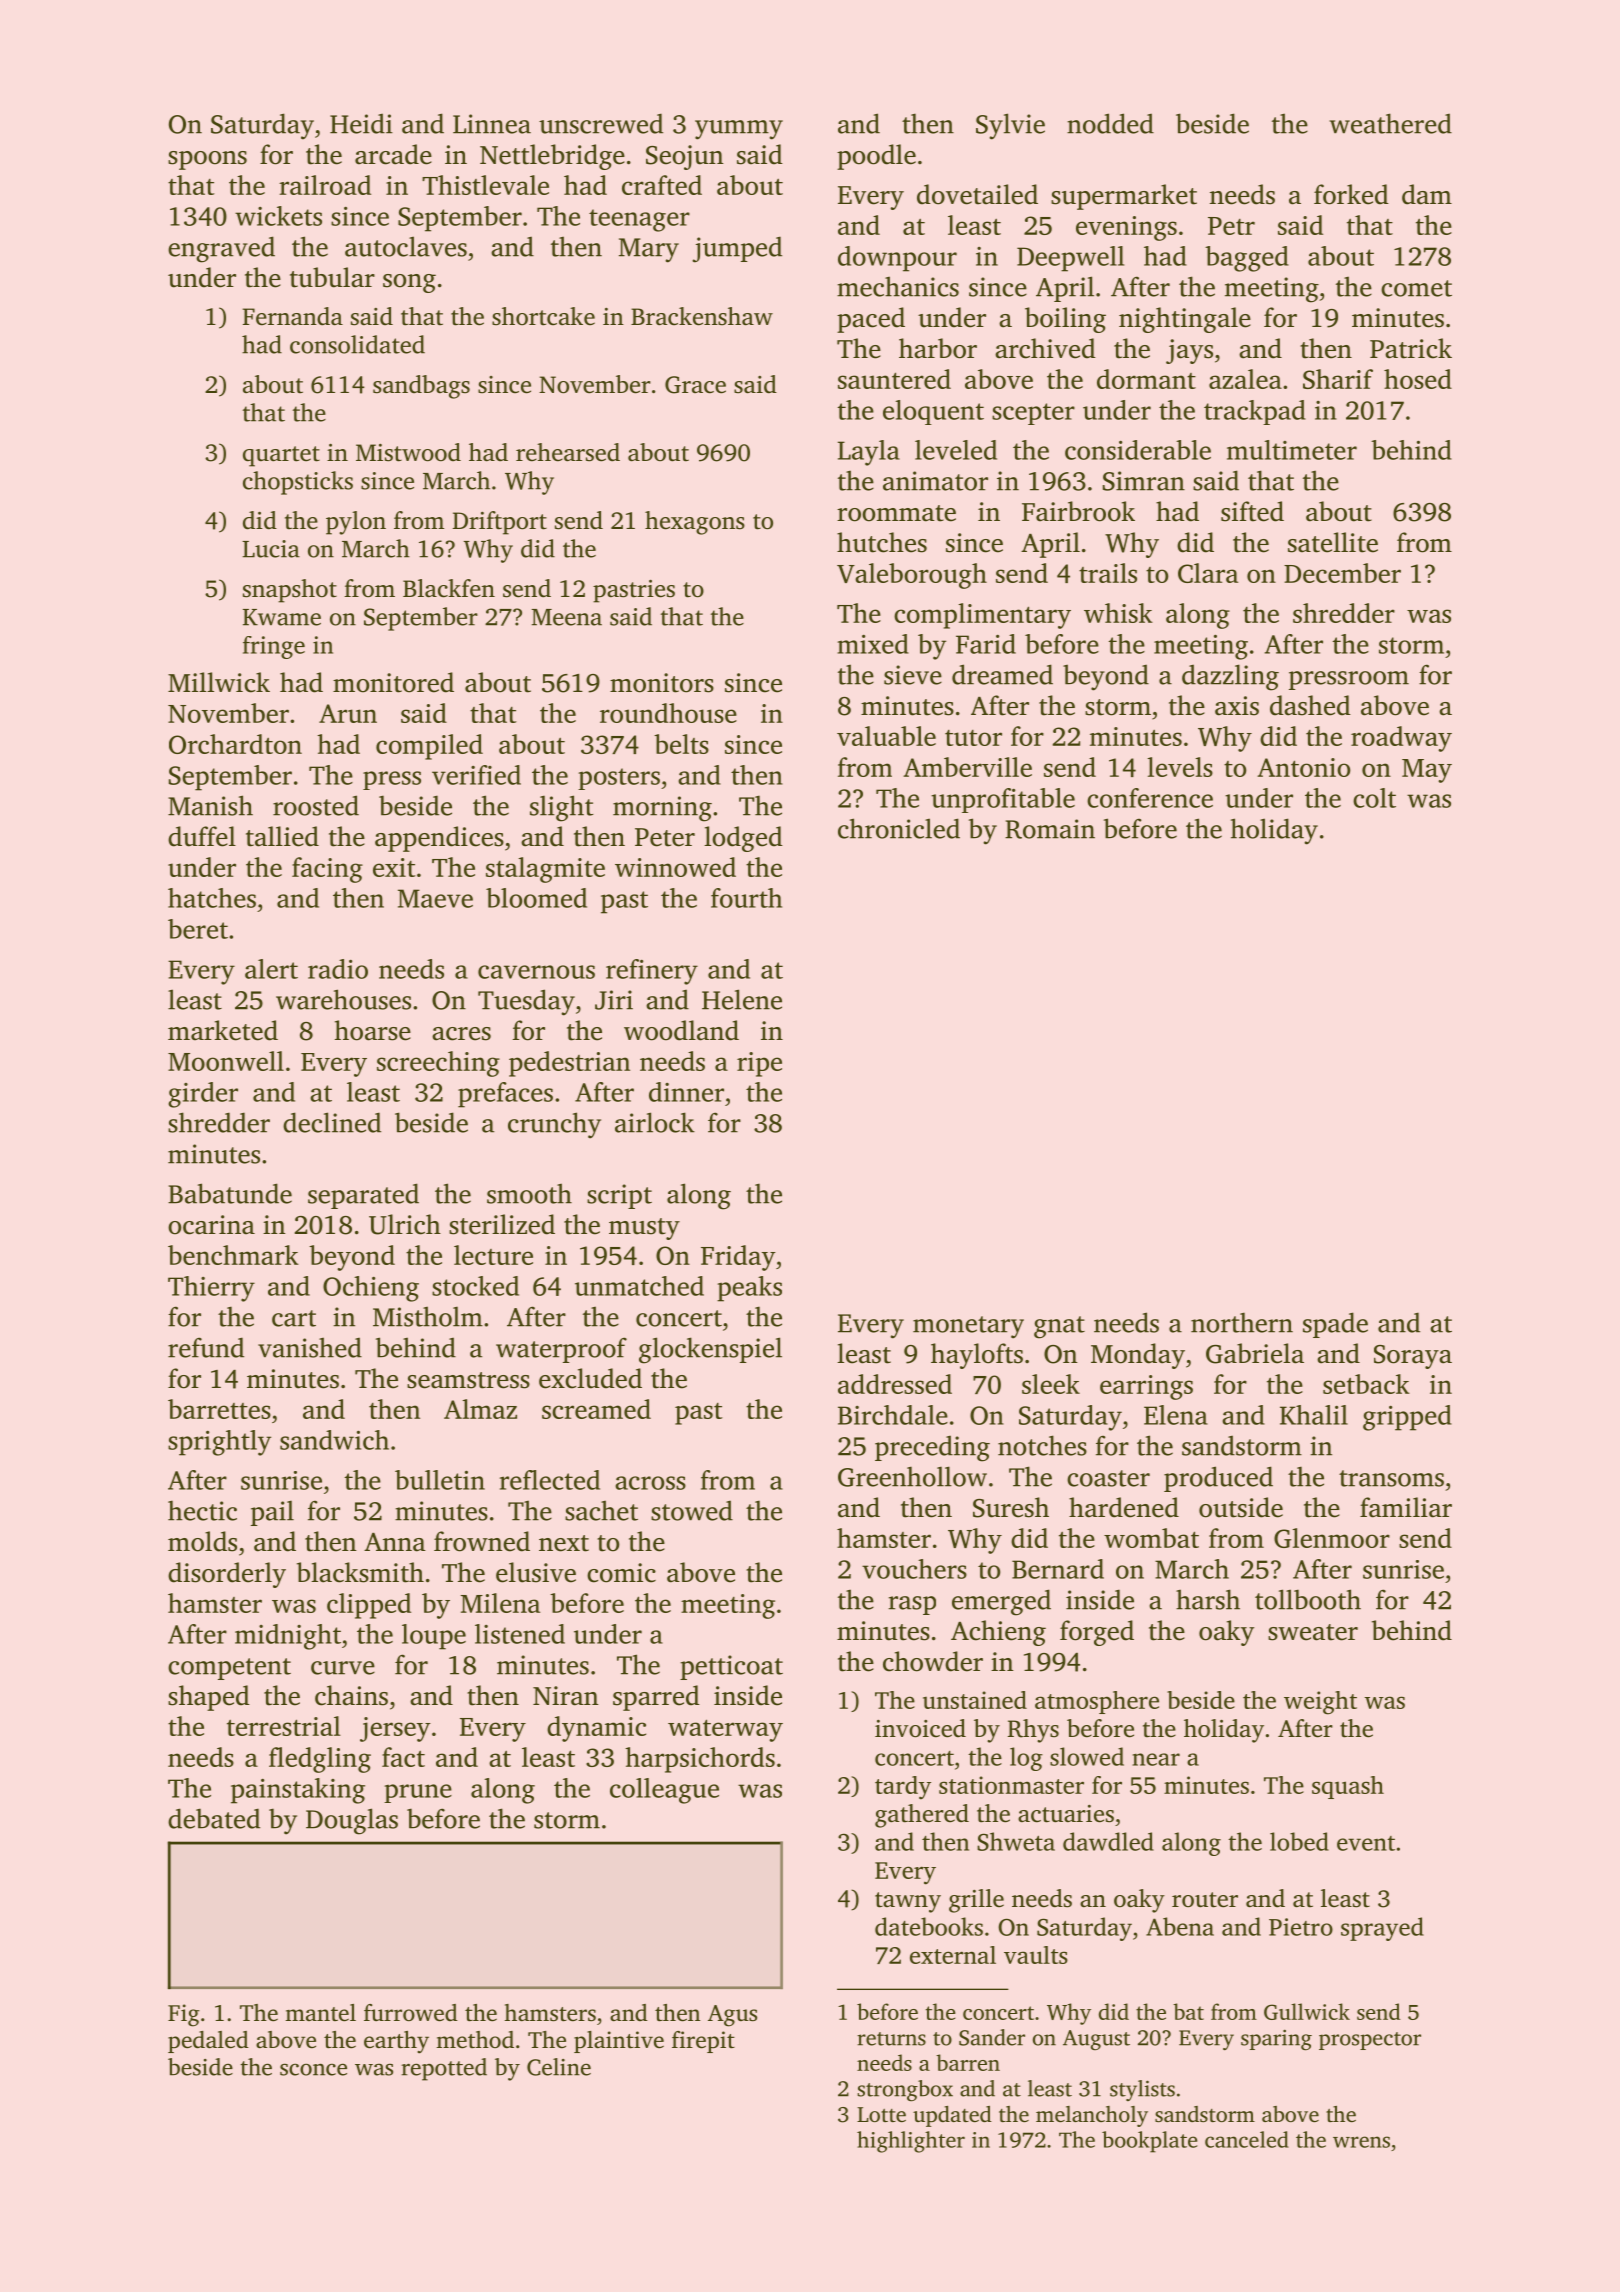 Image resolution: width=1620 pixels, height=2292 pixels. I want to click on highlighter, so click(911, 2142).
